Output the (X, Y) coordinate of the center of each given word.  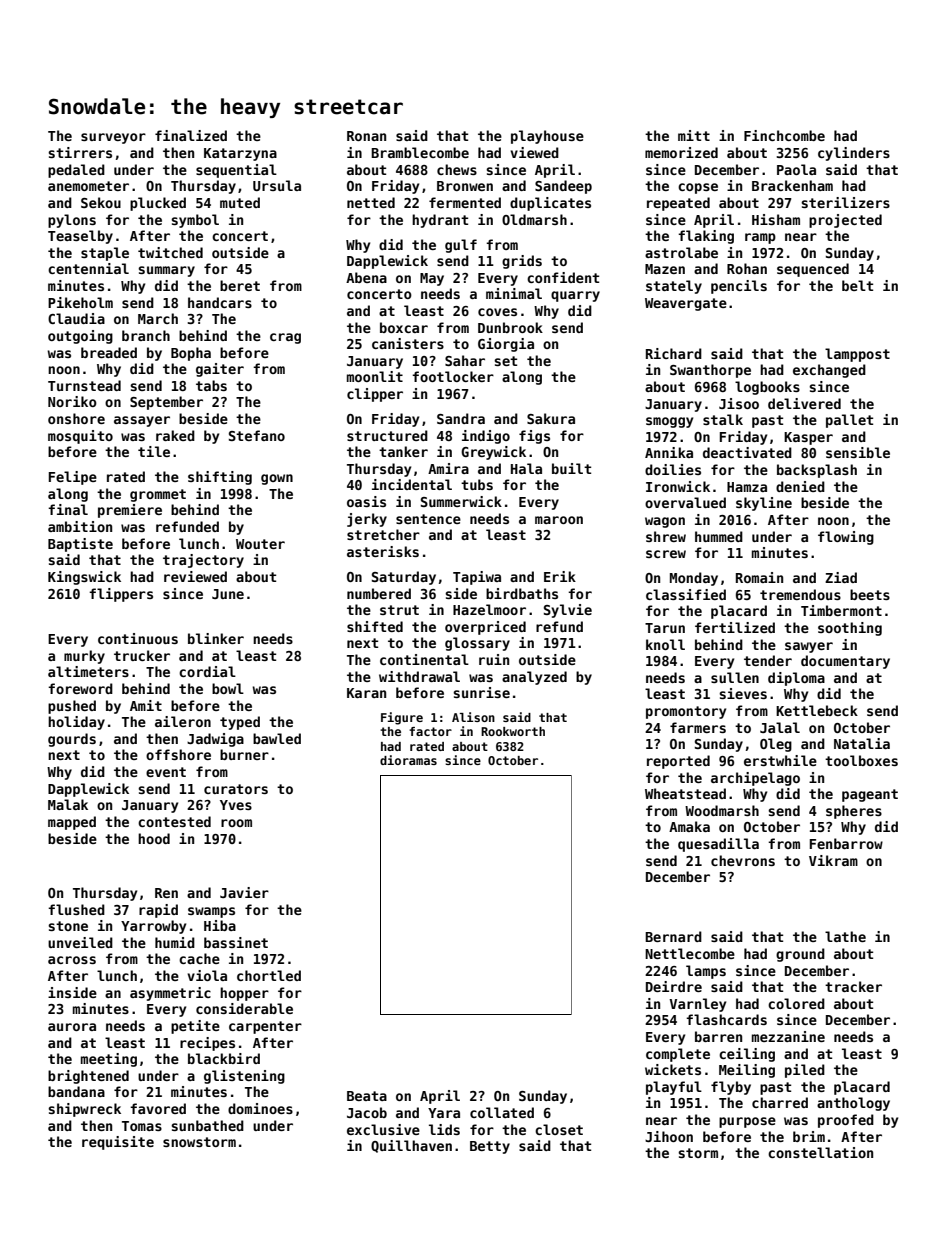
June (228, 594)
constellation (820, 1152)
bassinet (236, 942)
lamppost (857, 355)
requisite (118, 1143)
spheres (854, 812)
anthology (853, 1104)
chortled (269, 975)
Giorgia (506, 345)
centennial (88, 268)
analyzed (534, 678)
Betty (490, 1147)
